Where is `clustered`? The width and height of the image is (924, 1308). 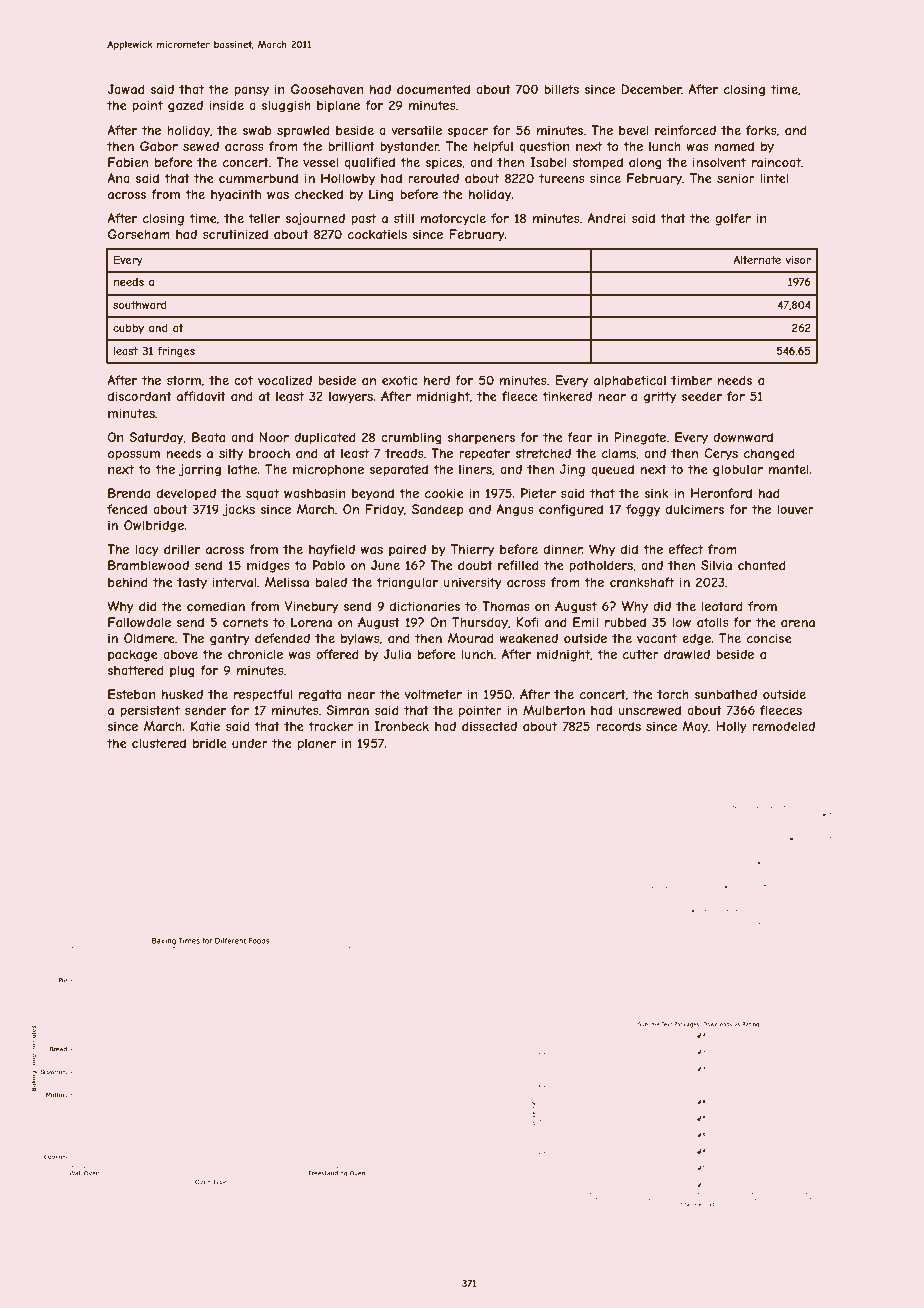
clustered is located at coordinates (159, 743).
